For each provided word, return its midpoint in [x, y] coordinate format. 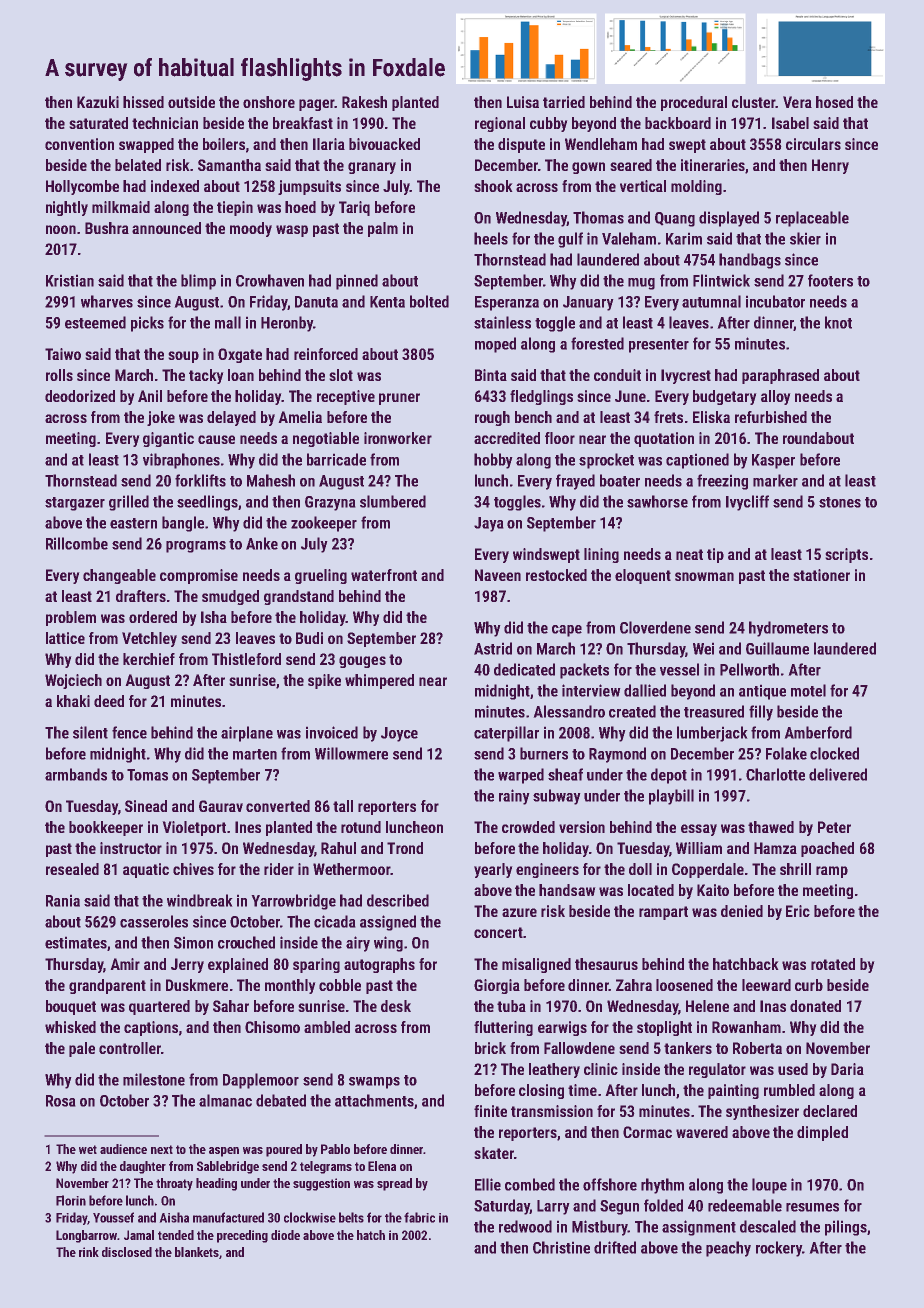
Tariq [354, 208]
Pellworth [749, 669]
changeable [119, 576]
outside [191, 102]
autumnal [711, 301]
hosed [834, 102]
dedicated [524, 669]
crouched [246, 942]
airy [358, 944]
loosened [684, 985]
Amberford [818, 732]
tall [343, 806]
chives [193, 869]
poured [284, 1150]
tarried [564, 102]
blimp [198, 282]
